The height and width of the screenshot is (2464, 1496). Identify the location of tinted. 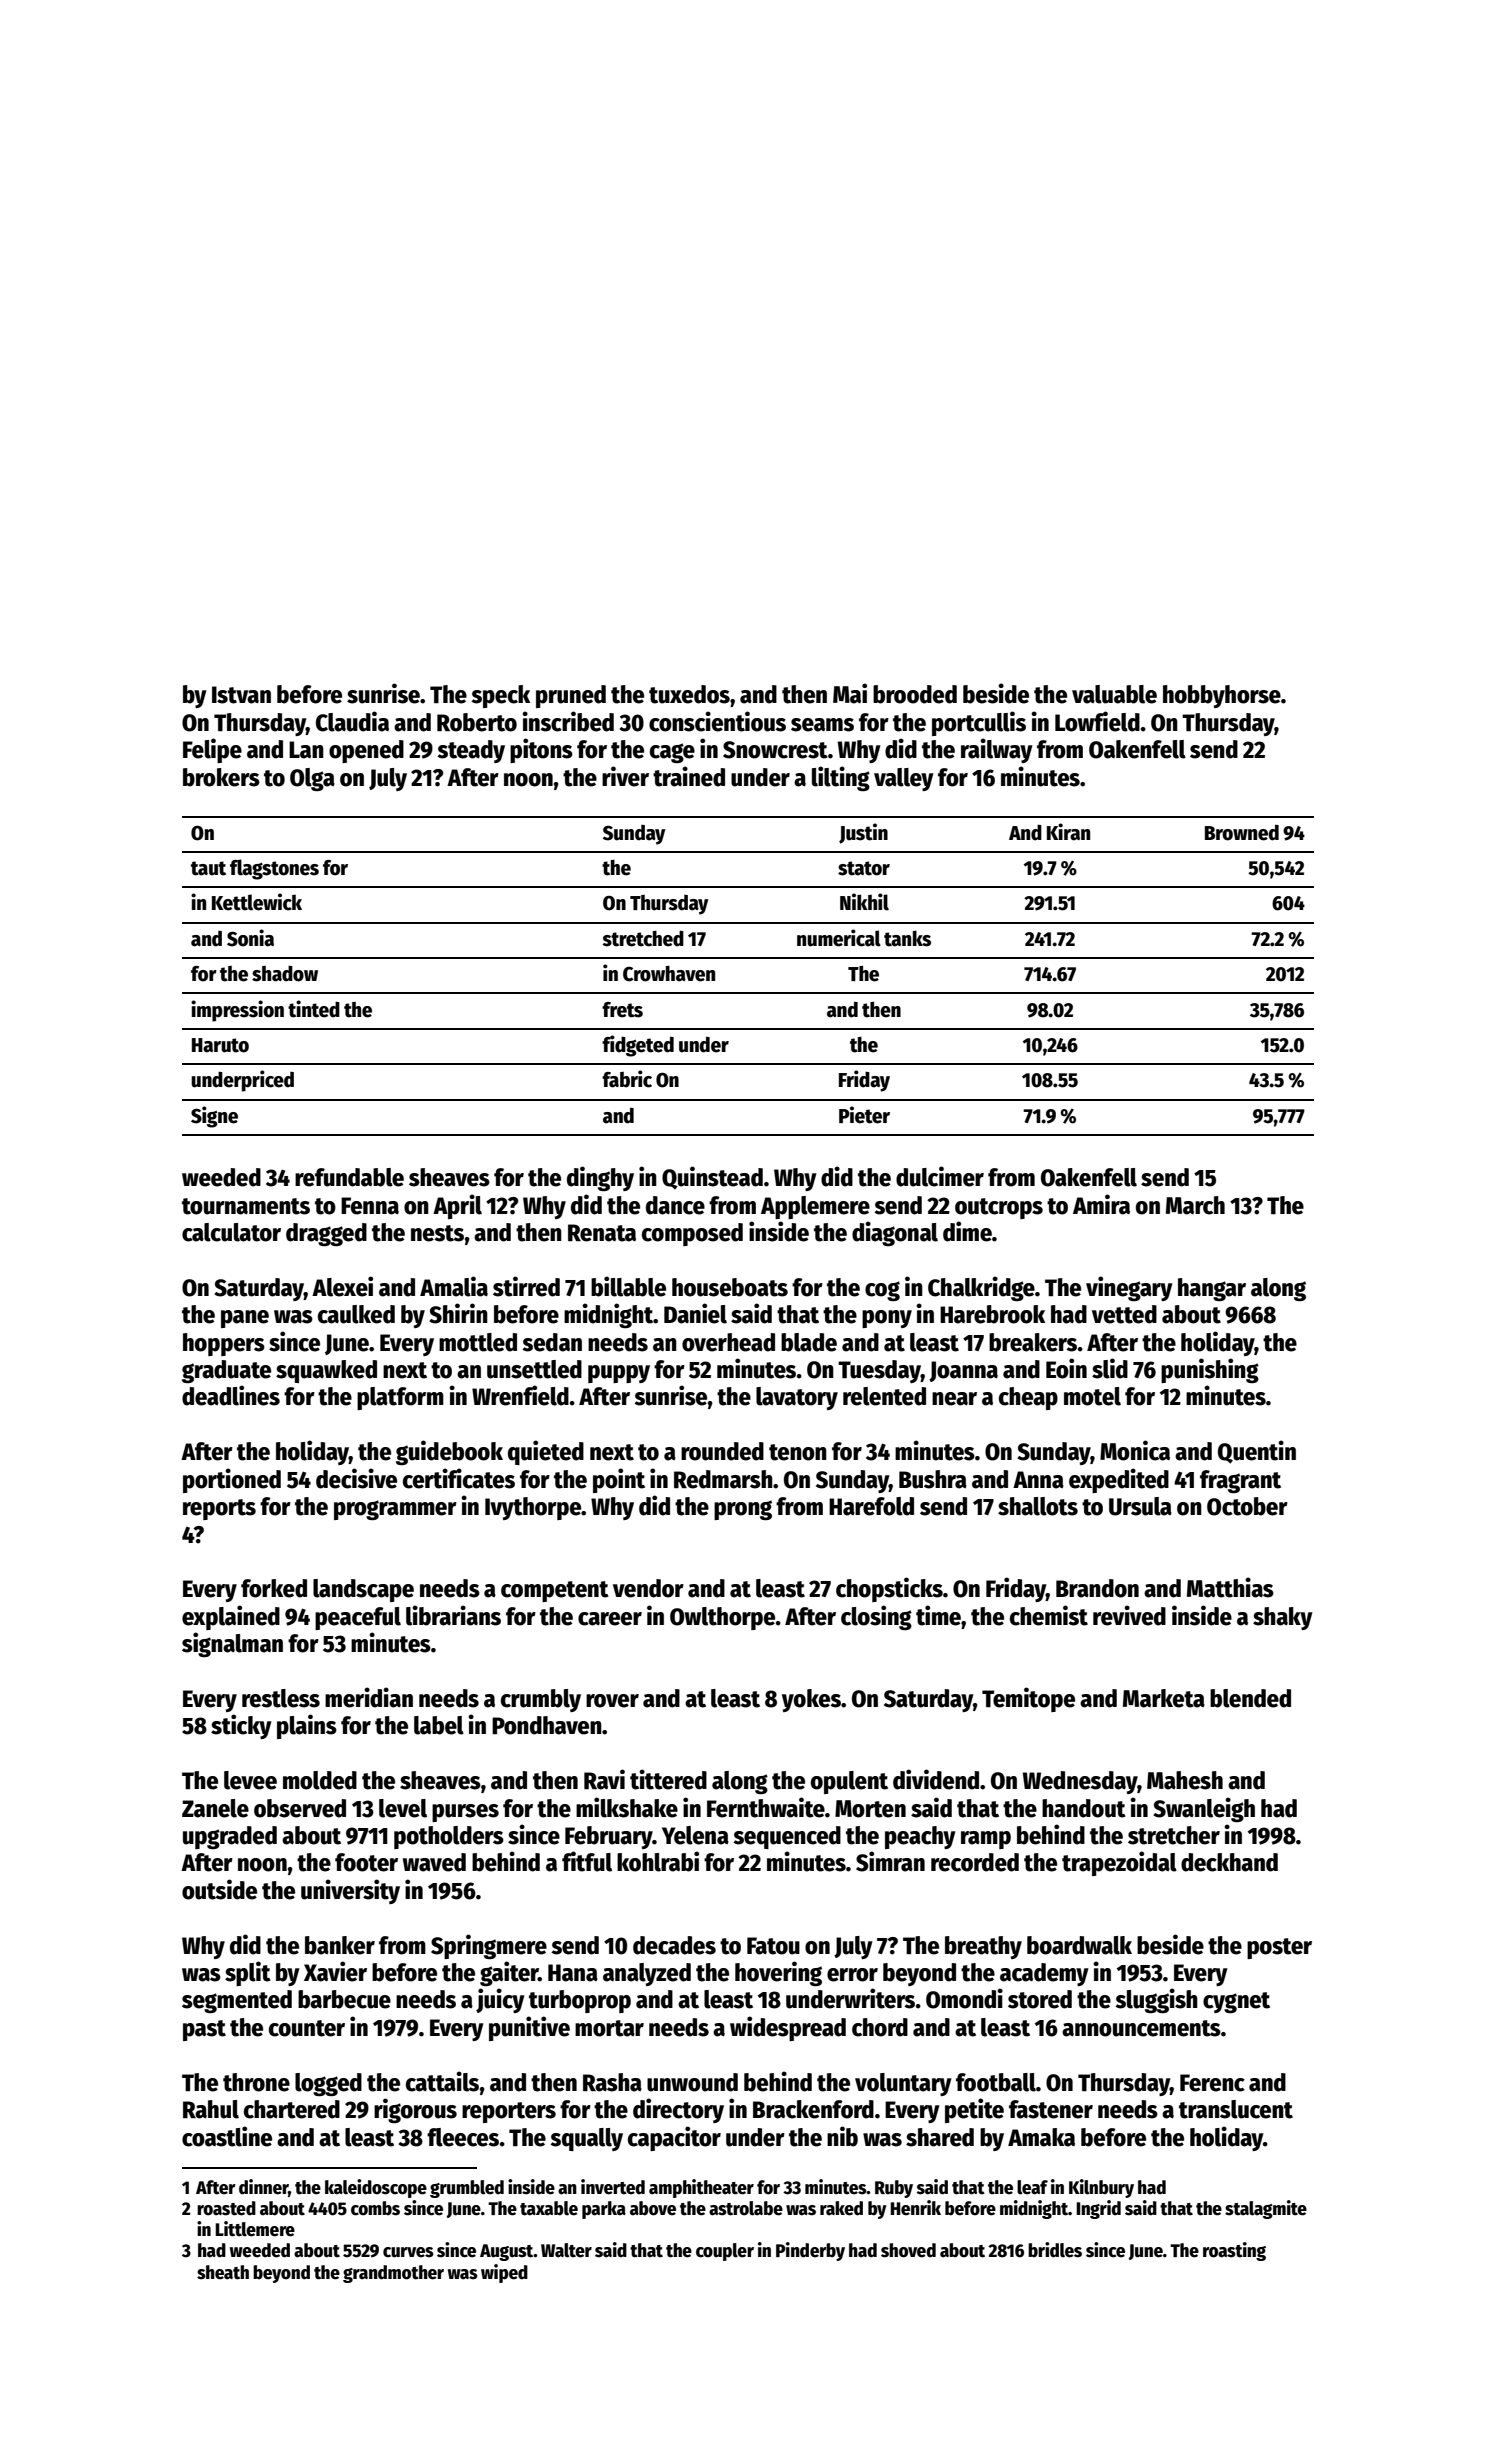
(314, 1009).
